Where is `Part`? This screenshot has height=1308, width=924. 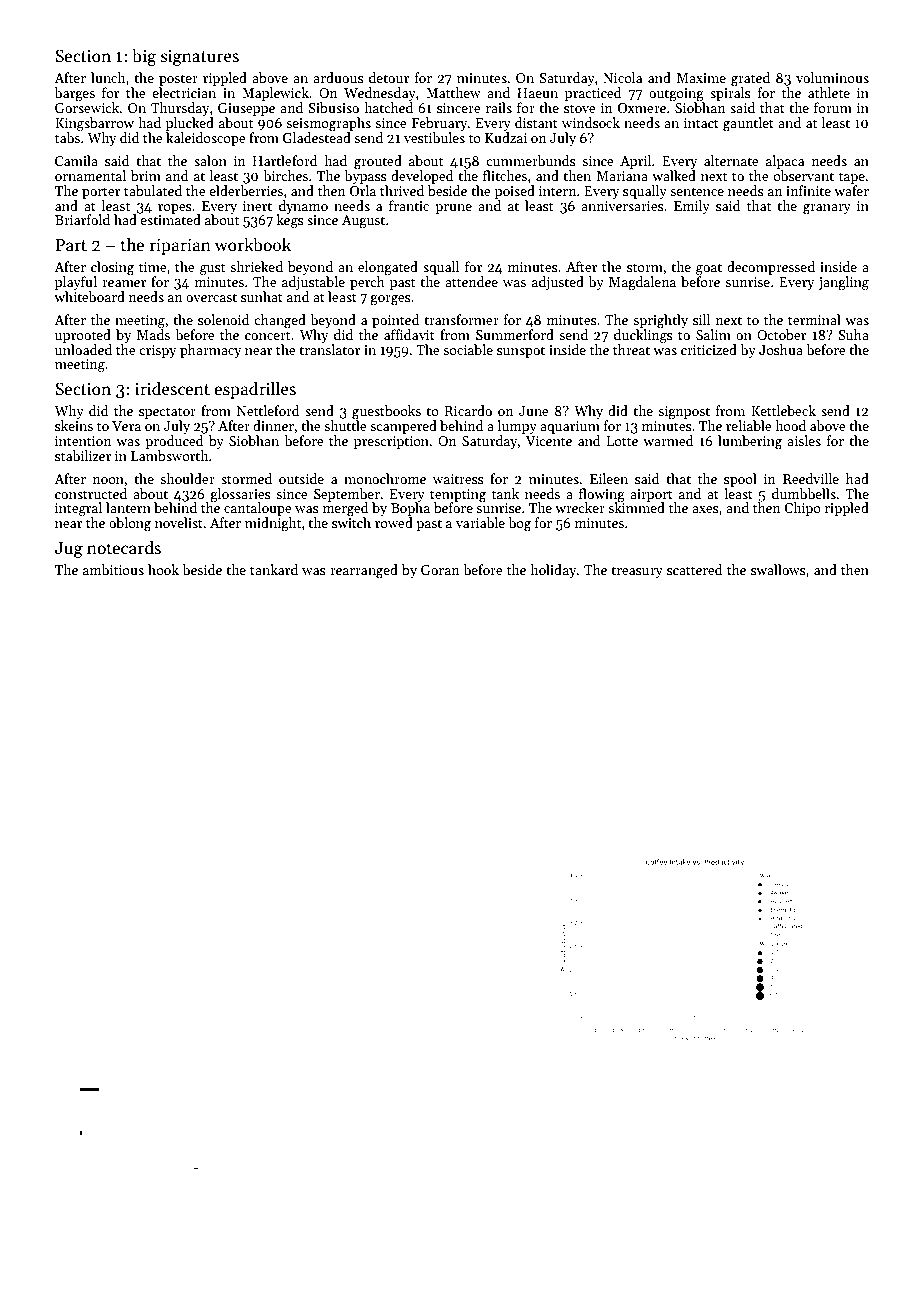 Part is located at coordinates (71, 245).
